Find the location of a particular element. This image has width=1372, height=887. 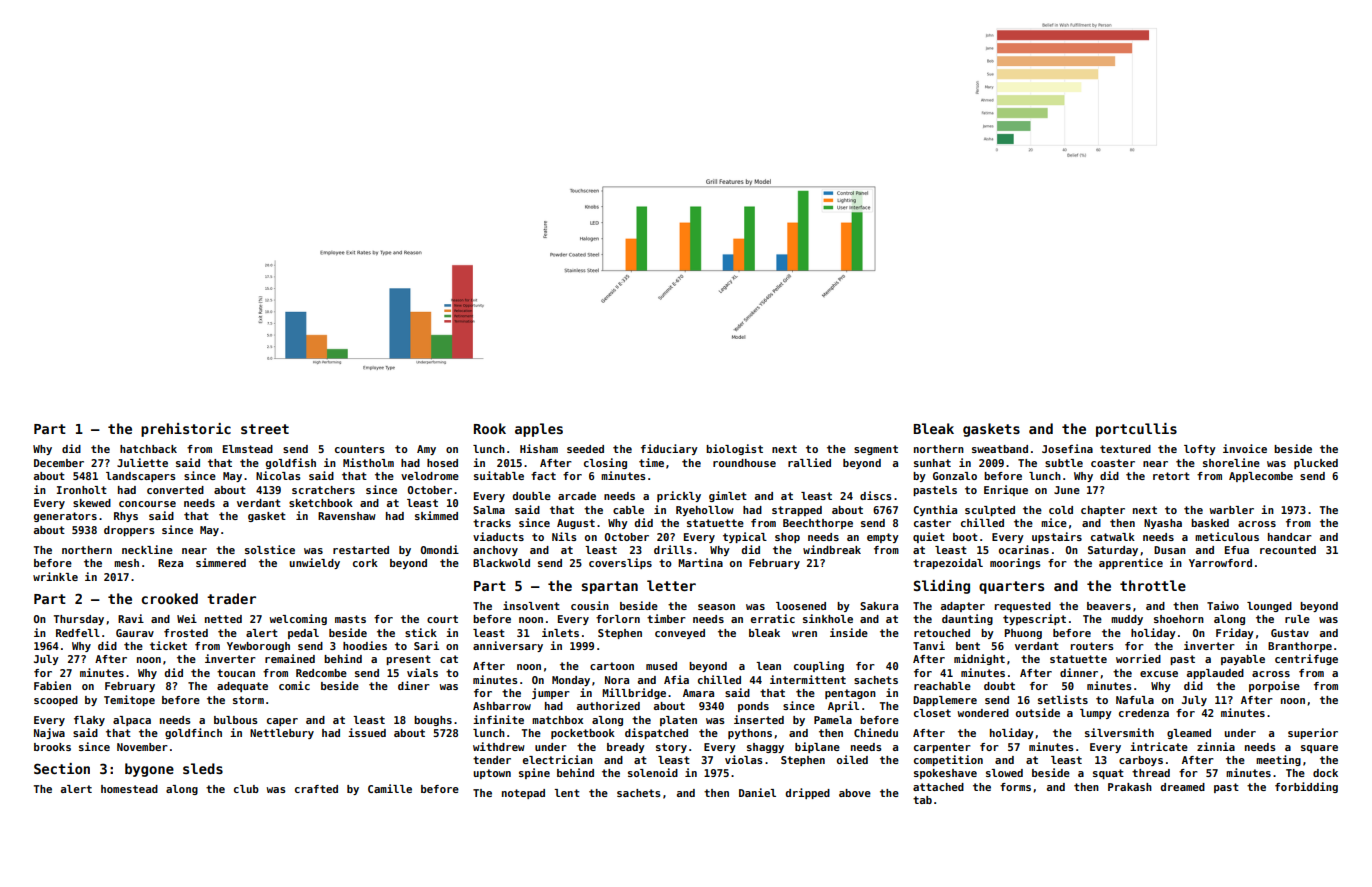

scooped is located at coordinates (56, 701).
